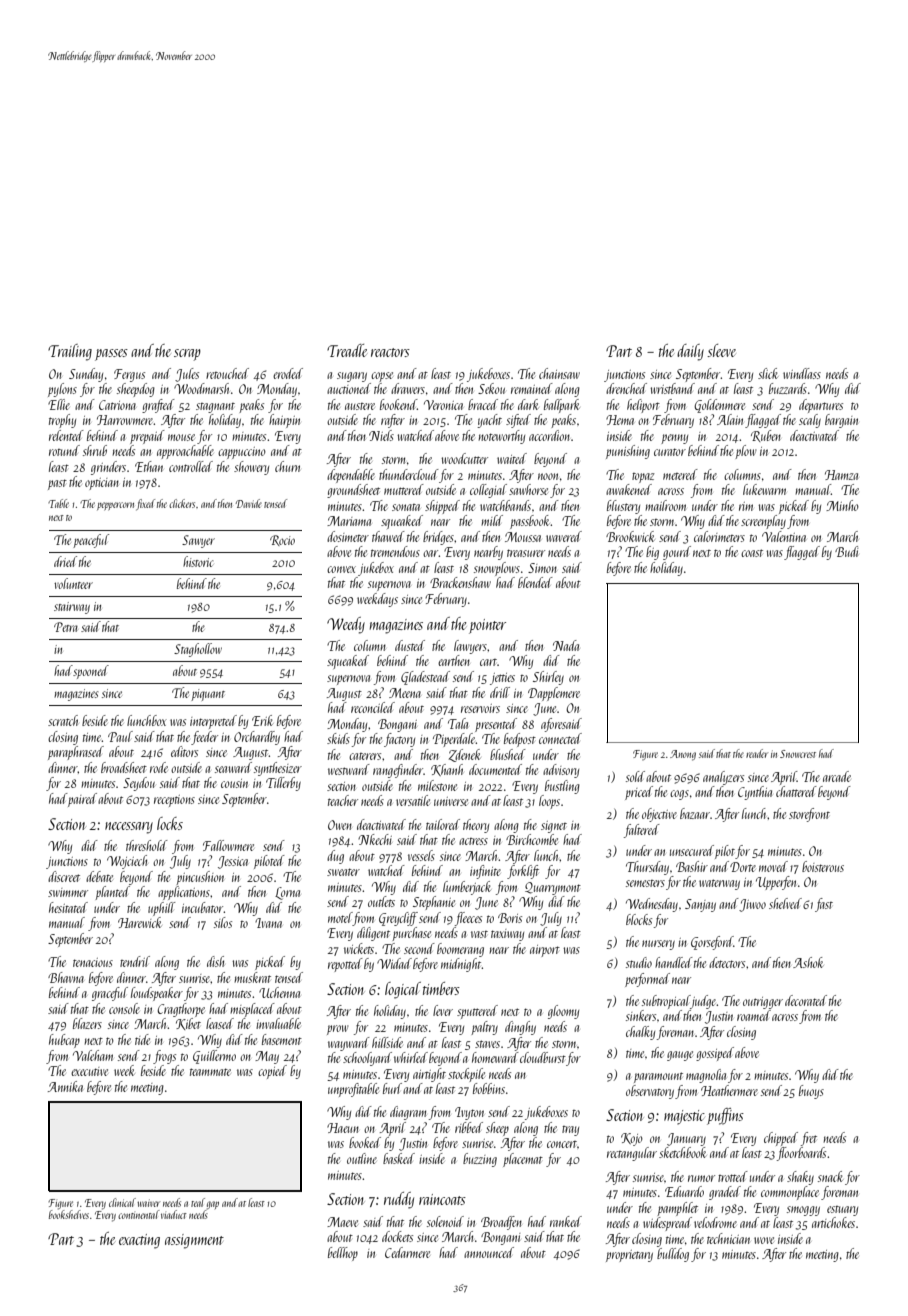  I want to click on stairway, so click(72, 608).
